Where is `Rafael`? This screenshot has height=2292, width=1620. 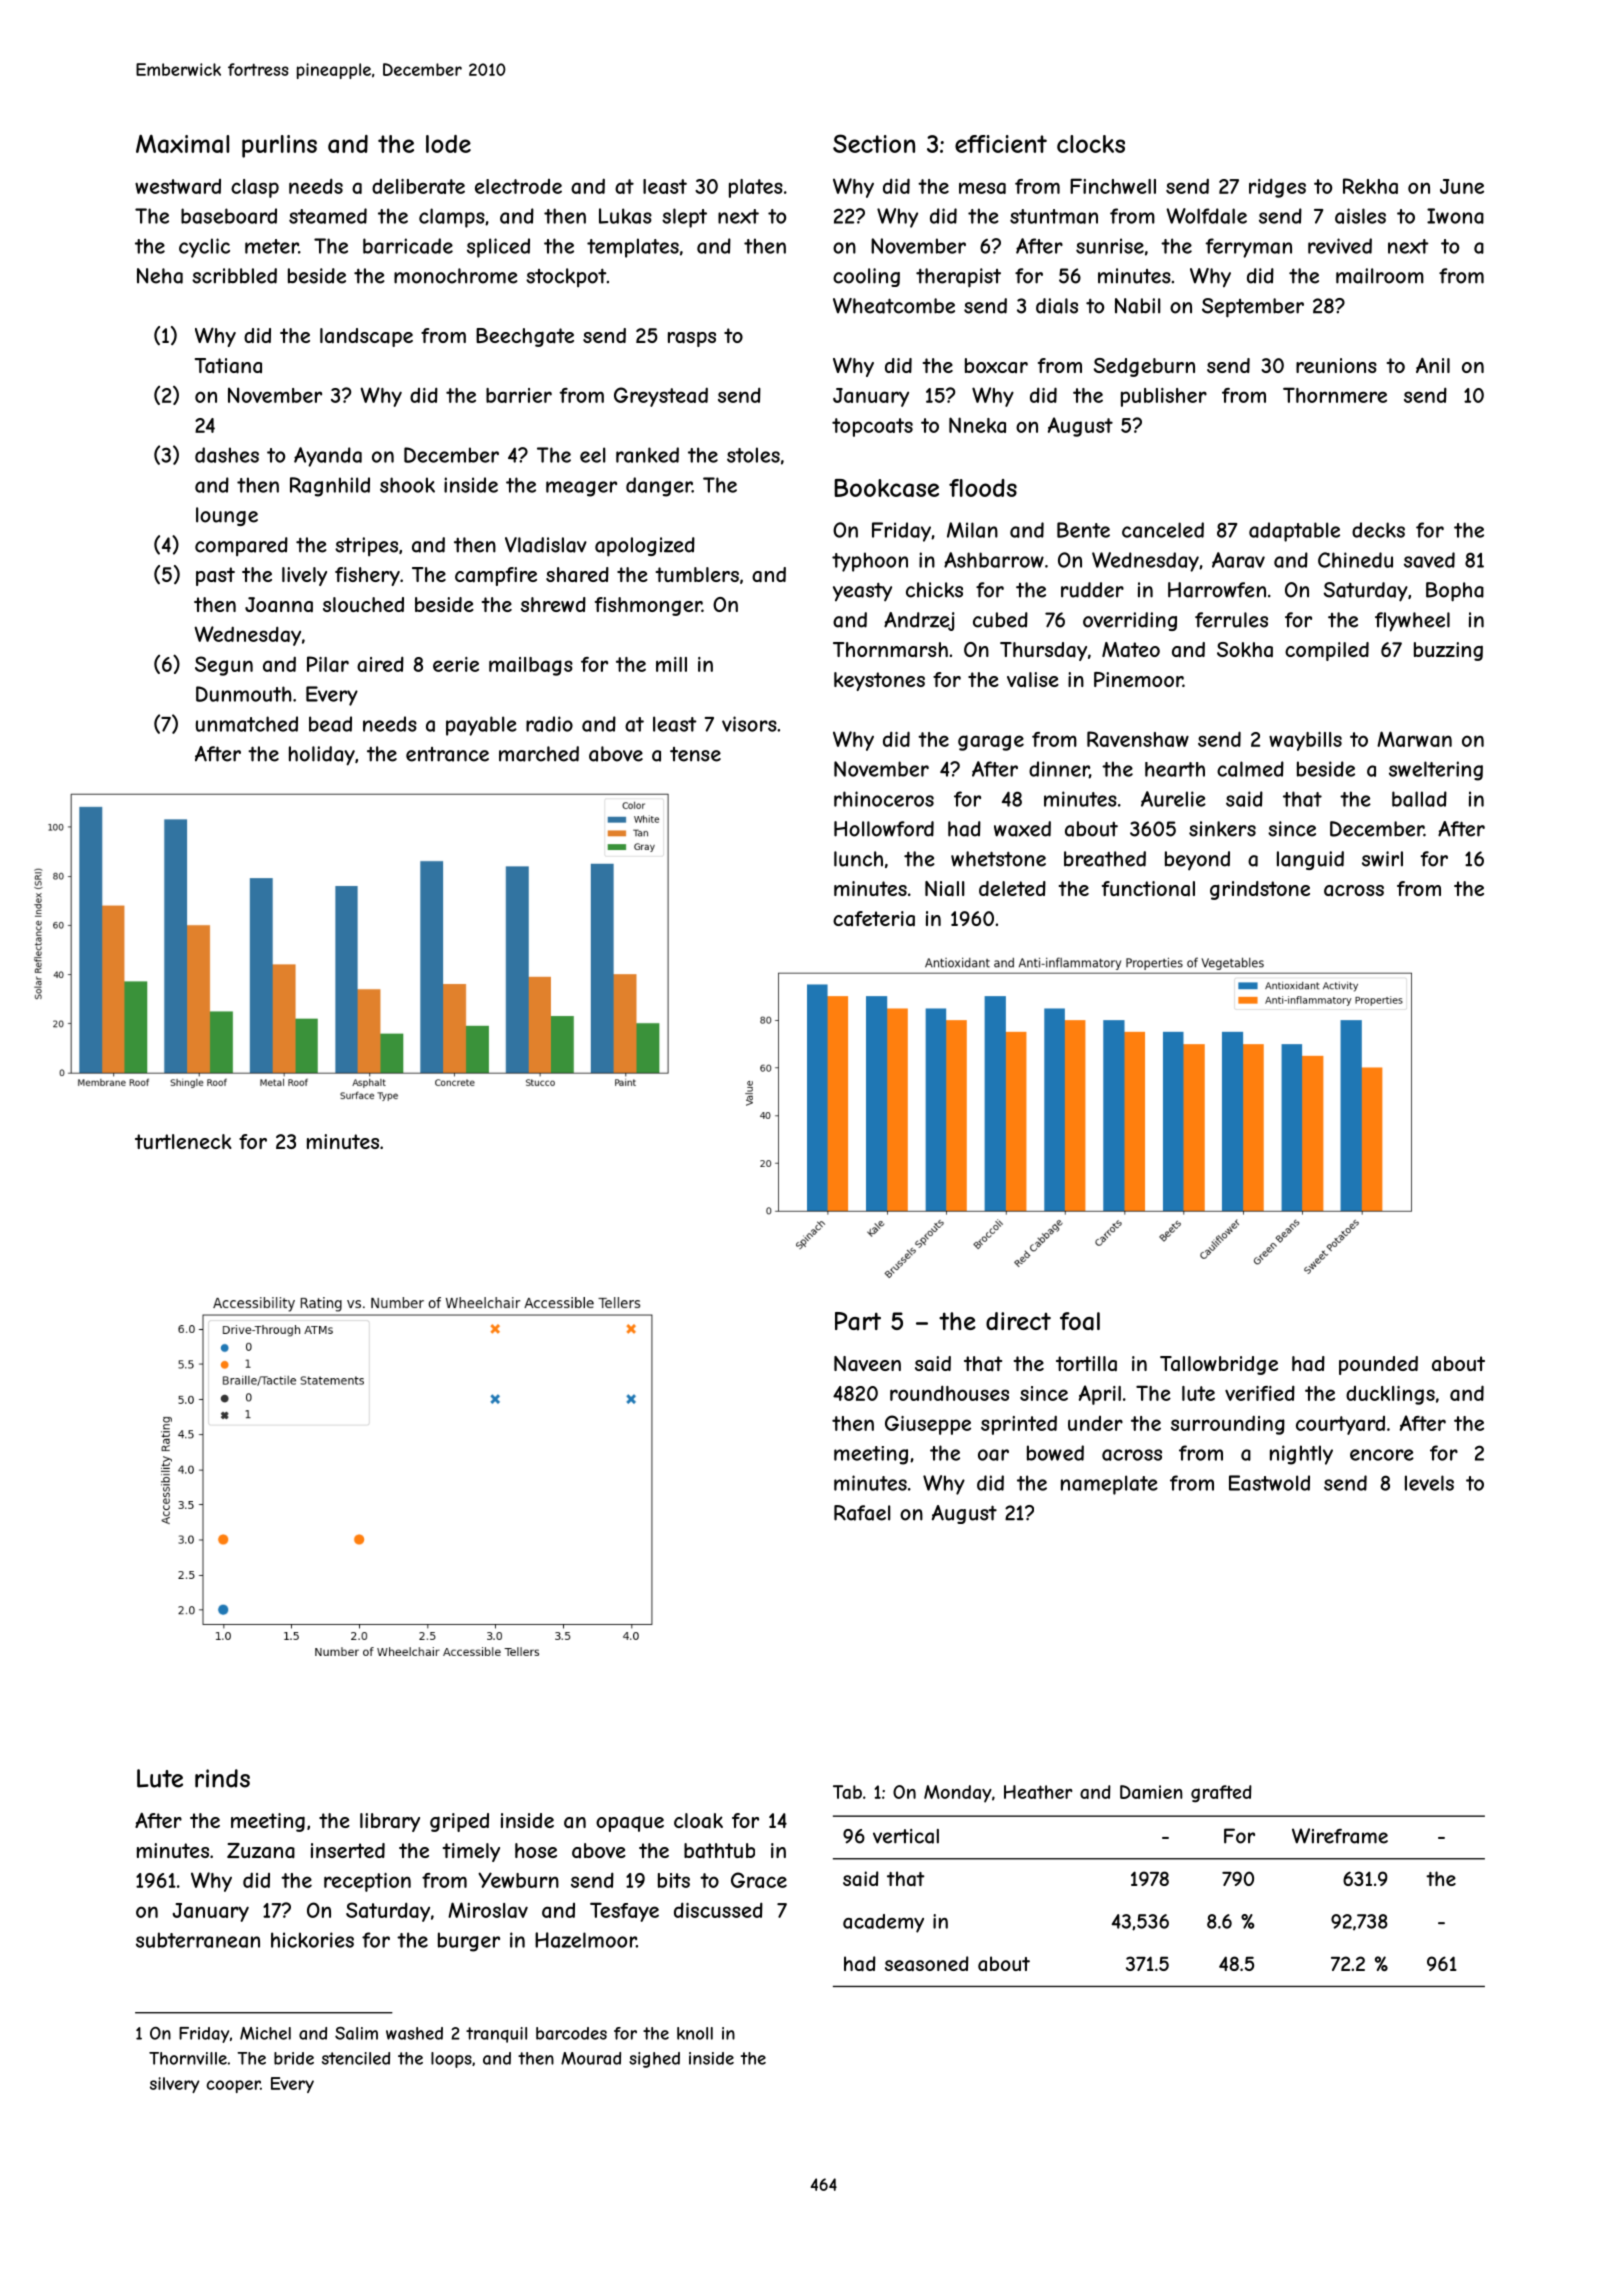
Rafael is located at coordinates (862, 1513).
